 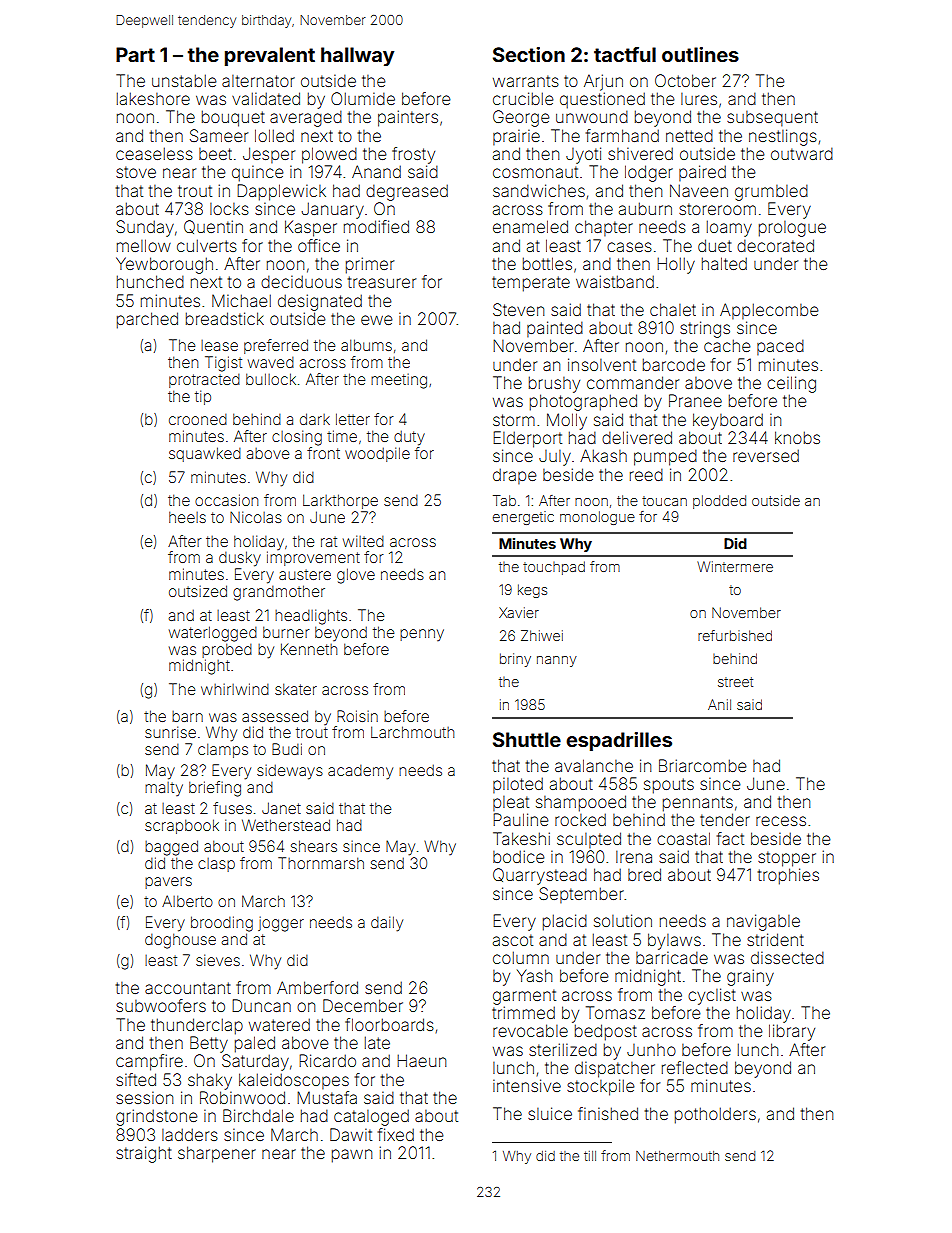 What do you see at coordinates (217, 1154) in the screenshot?
I see `sharpener` at bounding box center [217, 1154].
